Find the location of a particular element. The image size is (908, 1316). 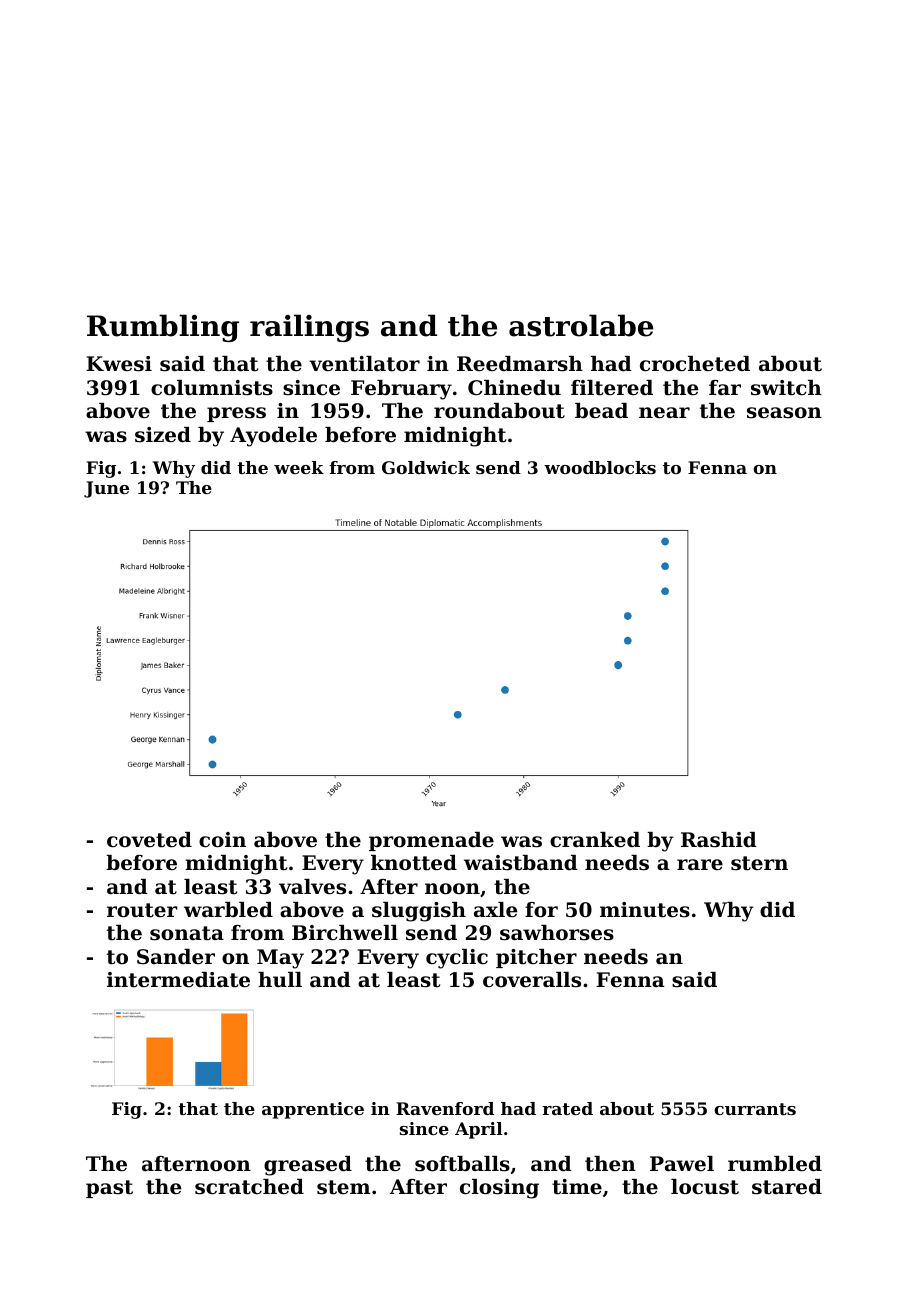

cranked is located at coordinates (595, 840).
